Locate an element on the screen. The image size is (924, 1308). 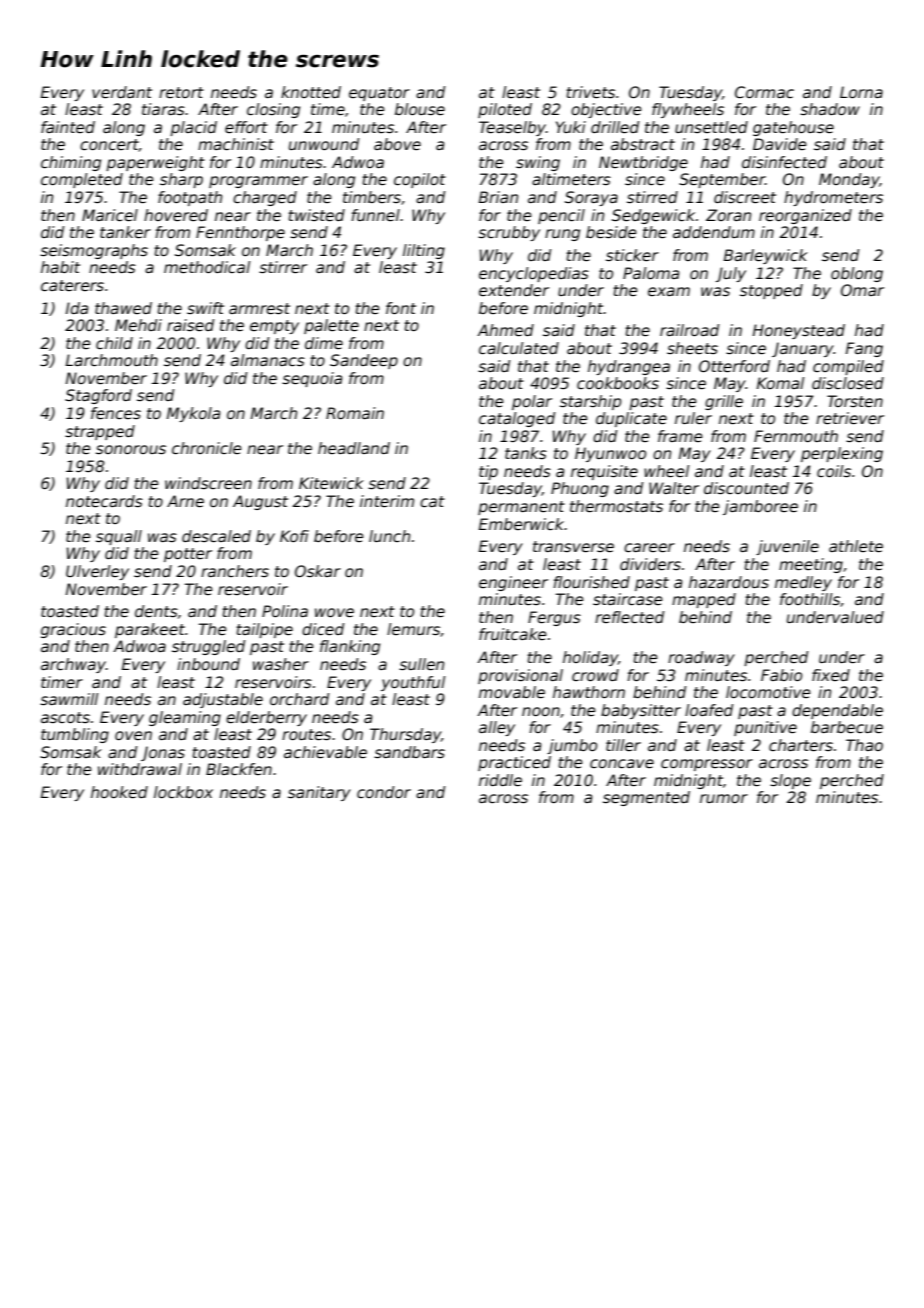
footpath is located at coordinates (190, 198).
